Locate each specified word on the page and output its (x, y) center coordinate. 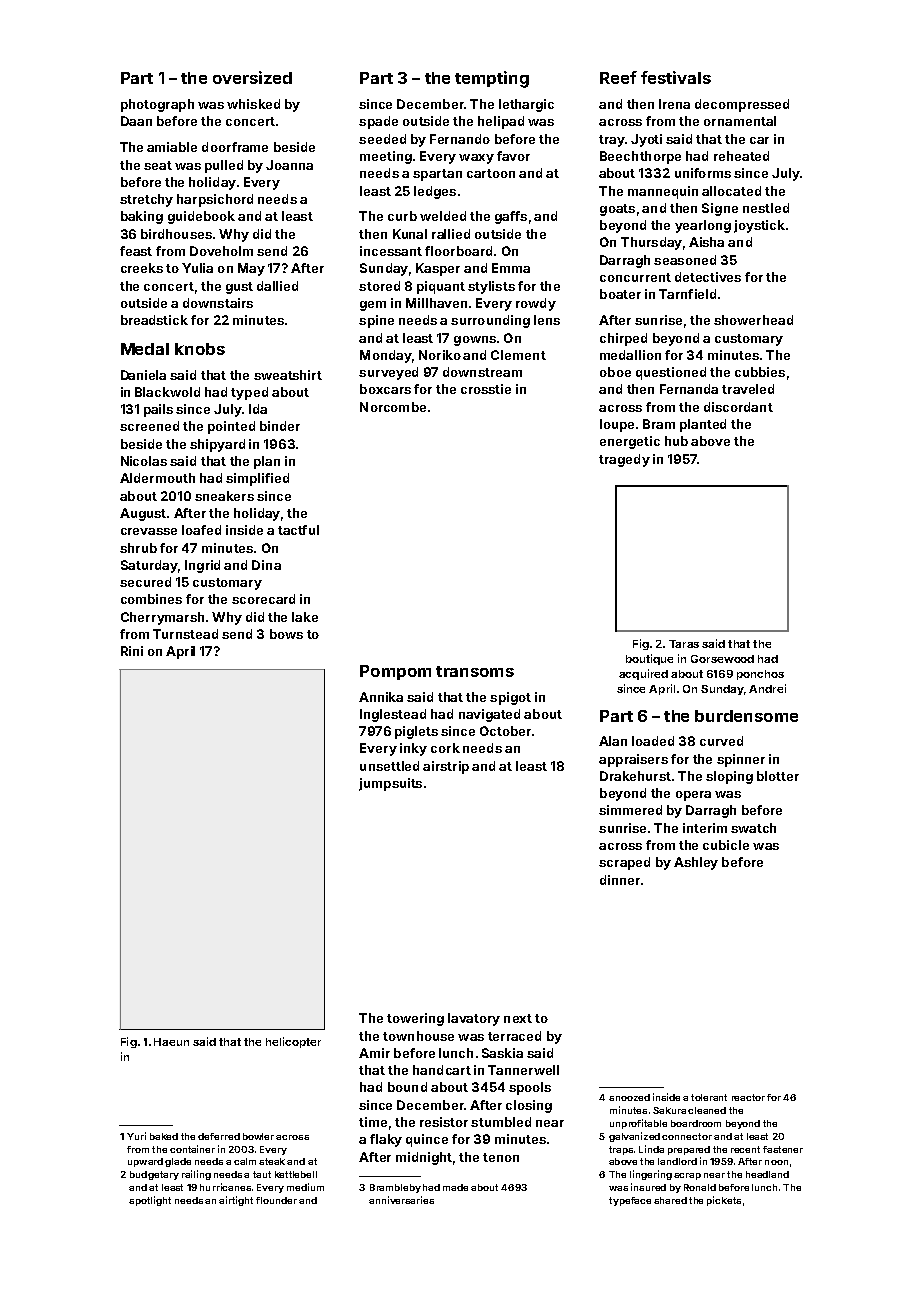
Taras (684, 644)
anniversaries (401, 1200)
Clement (518, 355)
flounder (276, 1200)
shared (670, 1200)
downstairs (218, 303)
